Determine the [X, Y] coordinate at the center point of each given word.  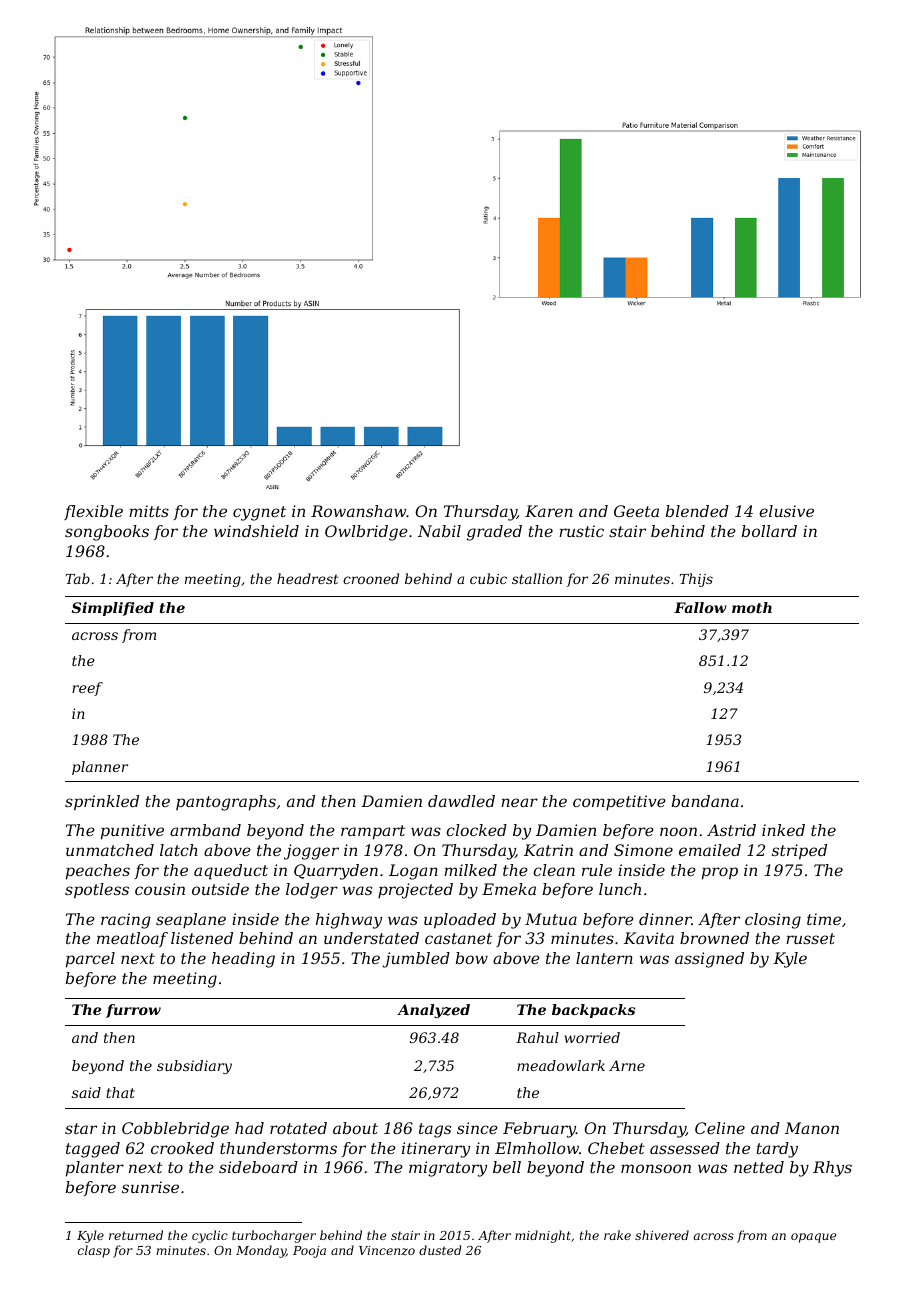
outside [220, 889]
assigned [709, 960]
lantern [604, 958]
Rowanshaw [359, 511]
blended [697, 511]
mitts [149, 511]
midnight [543, 1236]
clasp [94, 1251]
